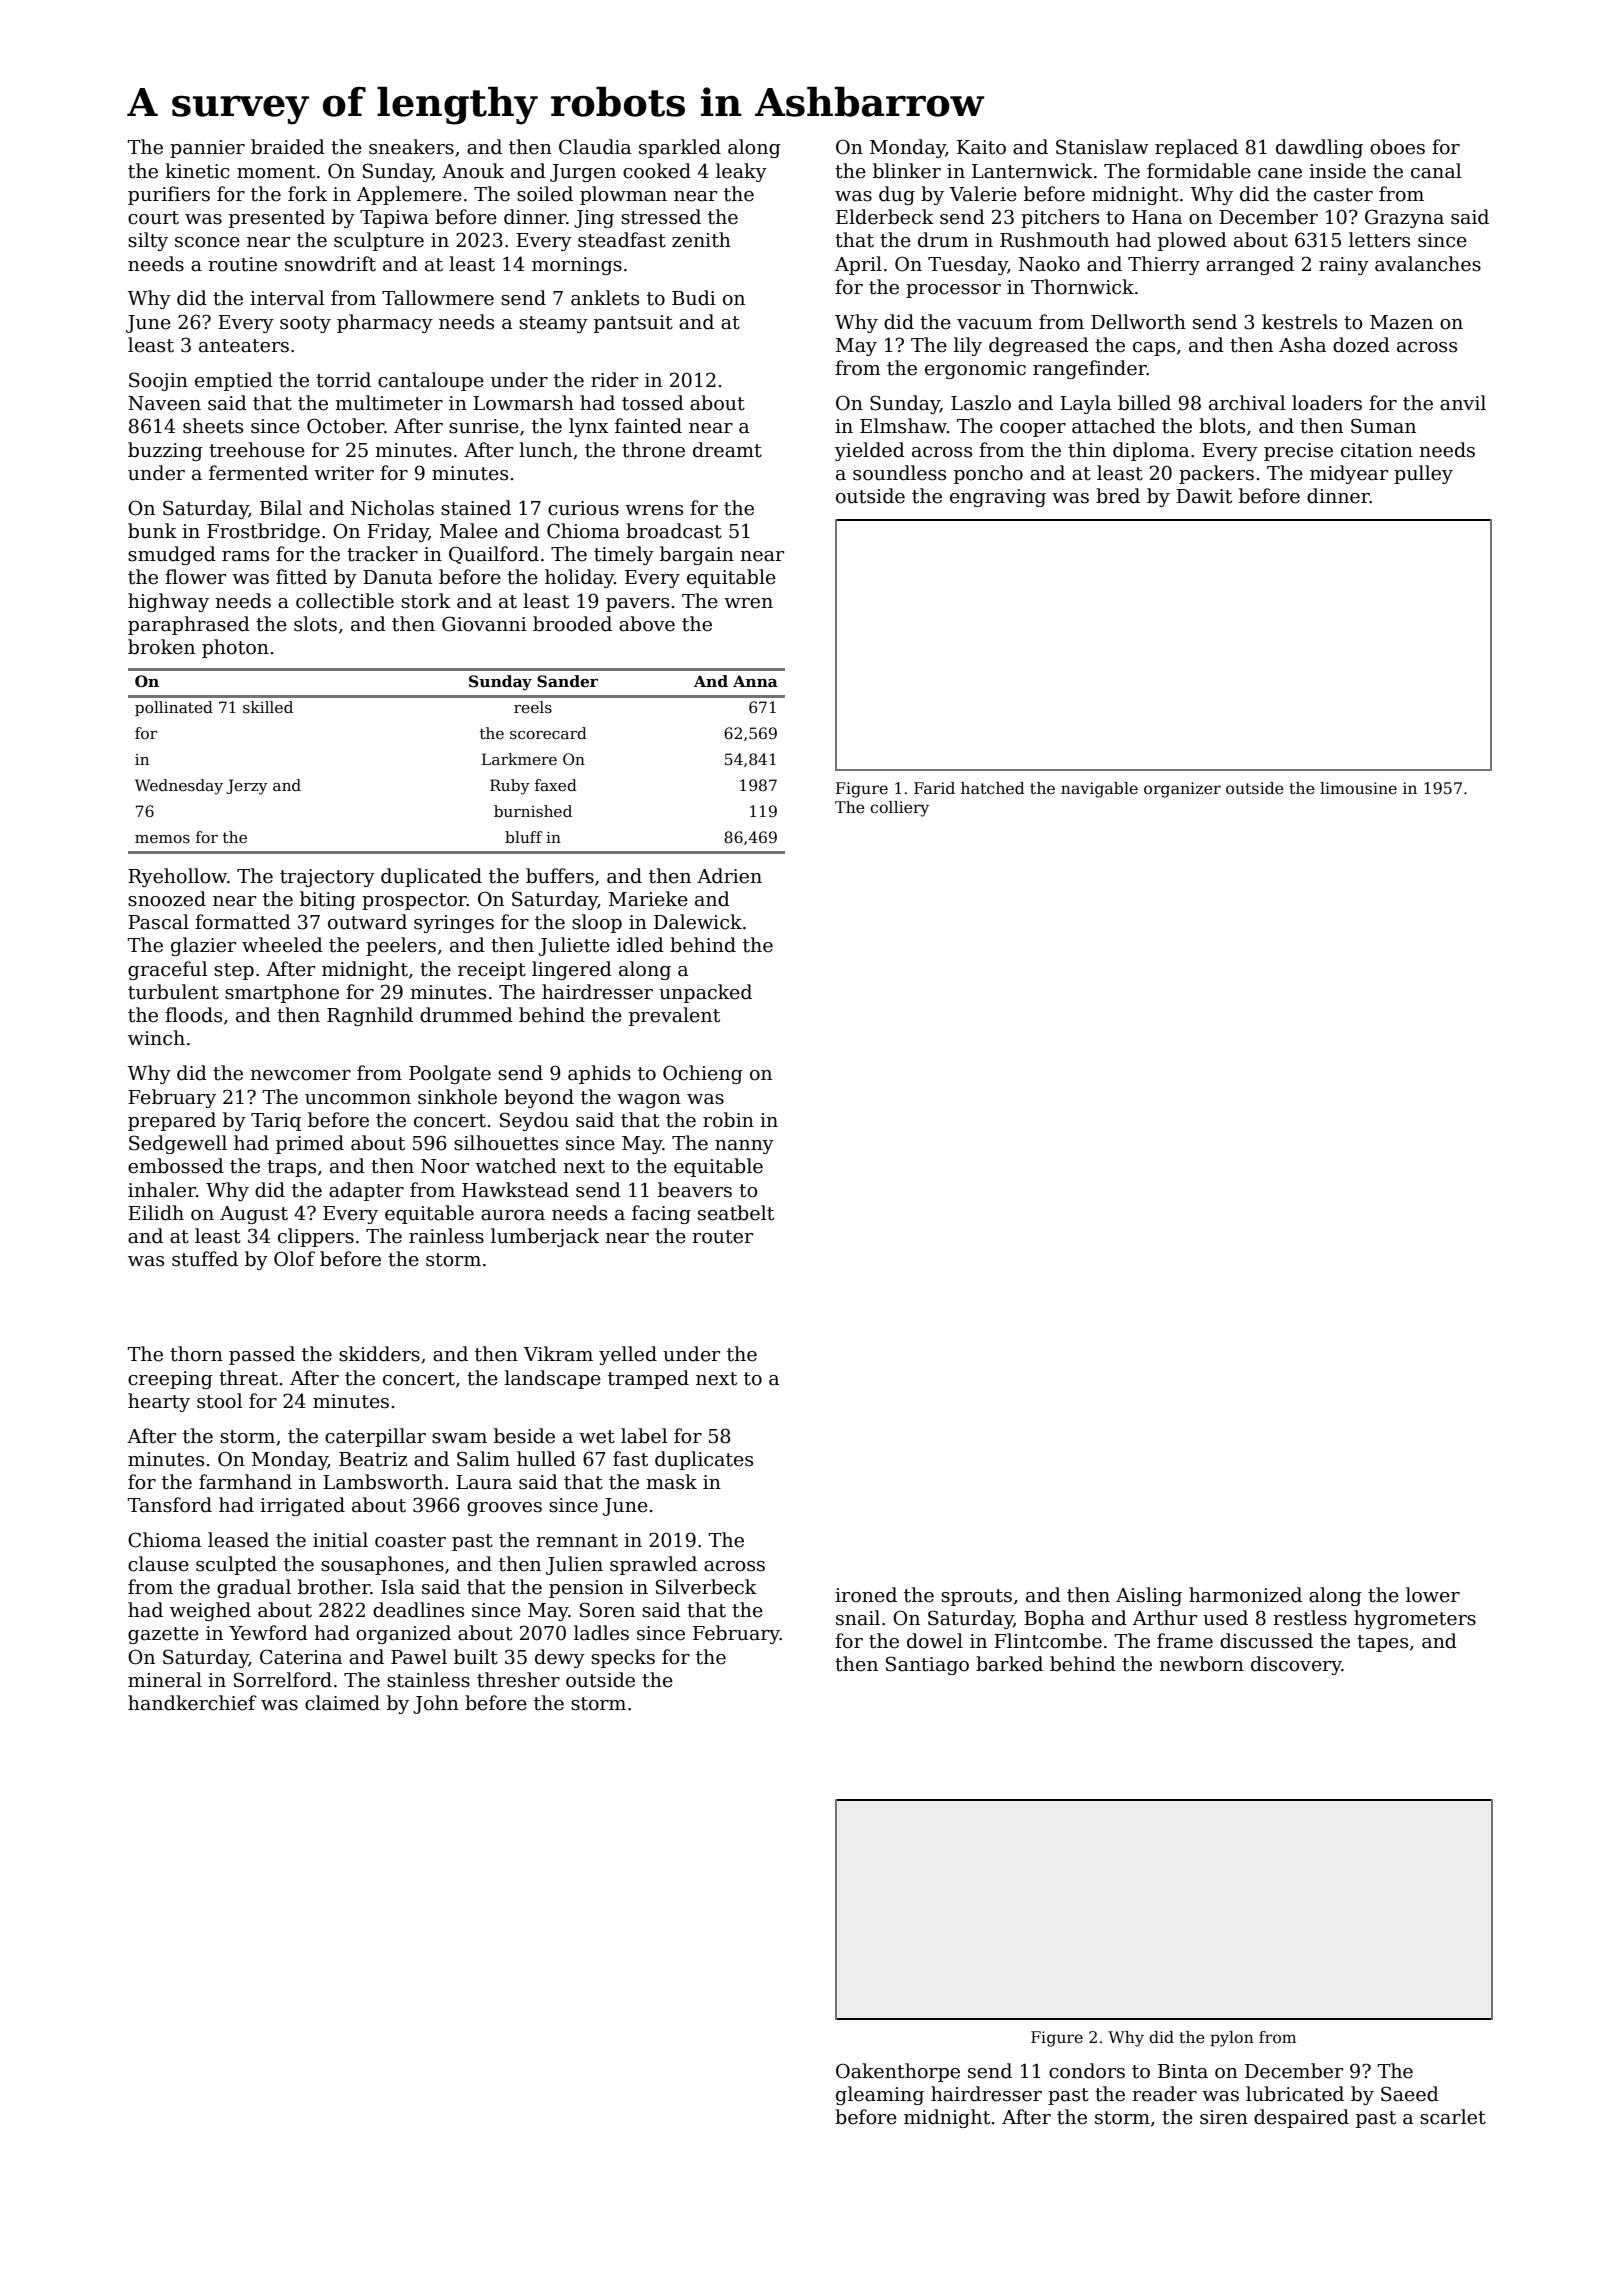  Describe the element at coordinates (1397, 147) in the document. I see `oboes` at that location.
